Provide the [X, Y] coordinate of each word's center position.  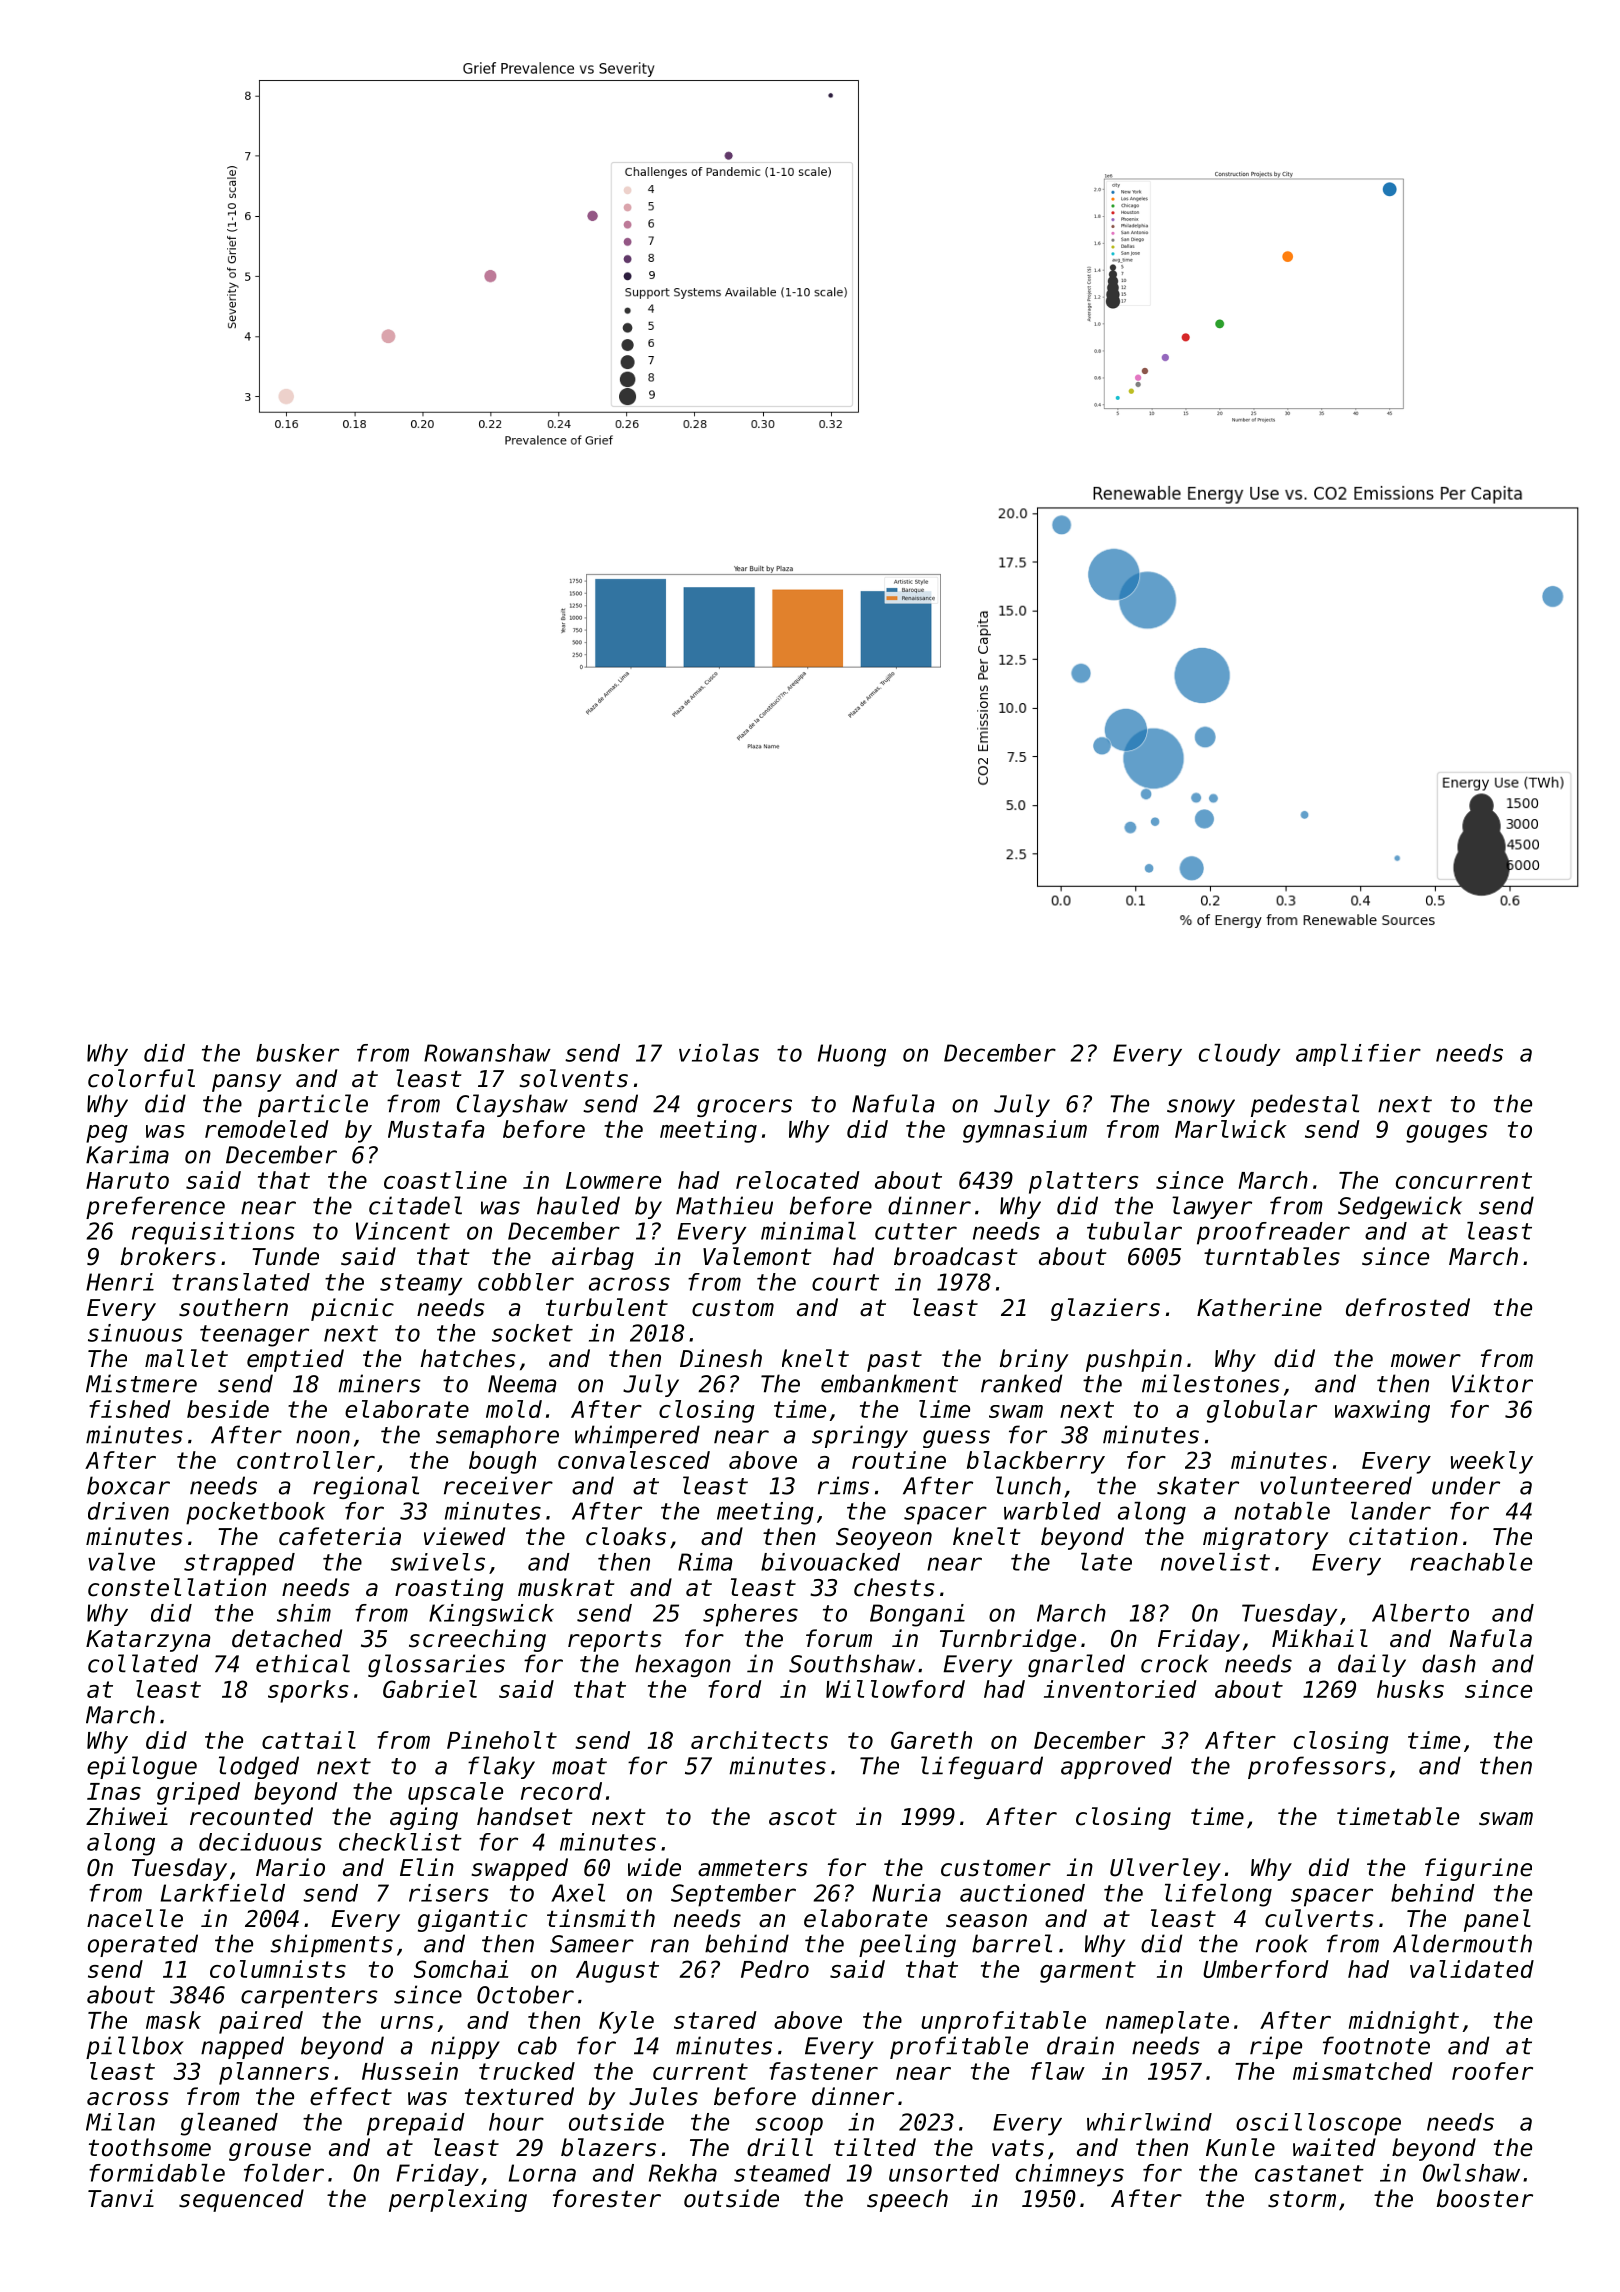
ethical [303, 1663]
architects [759, 1740]
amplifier [1358, 1055]
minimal [808, 1231]
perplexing [458, 2200]
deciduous [260, 1842]
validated [1472, 1969]
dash [1449, 1663]
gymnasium [1025, 1131]
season [986, 1921]
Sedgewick [1400, 1207]
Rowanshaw [487, 1053]
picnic [352, 1309]
